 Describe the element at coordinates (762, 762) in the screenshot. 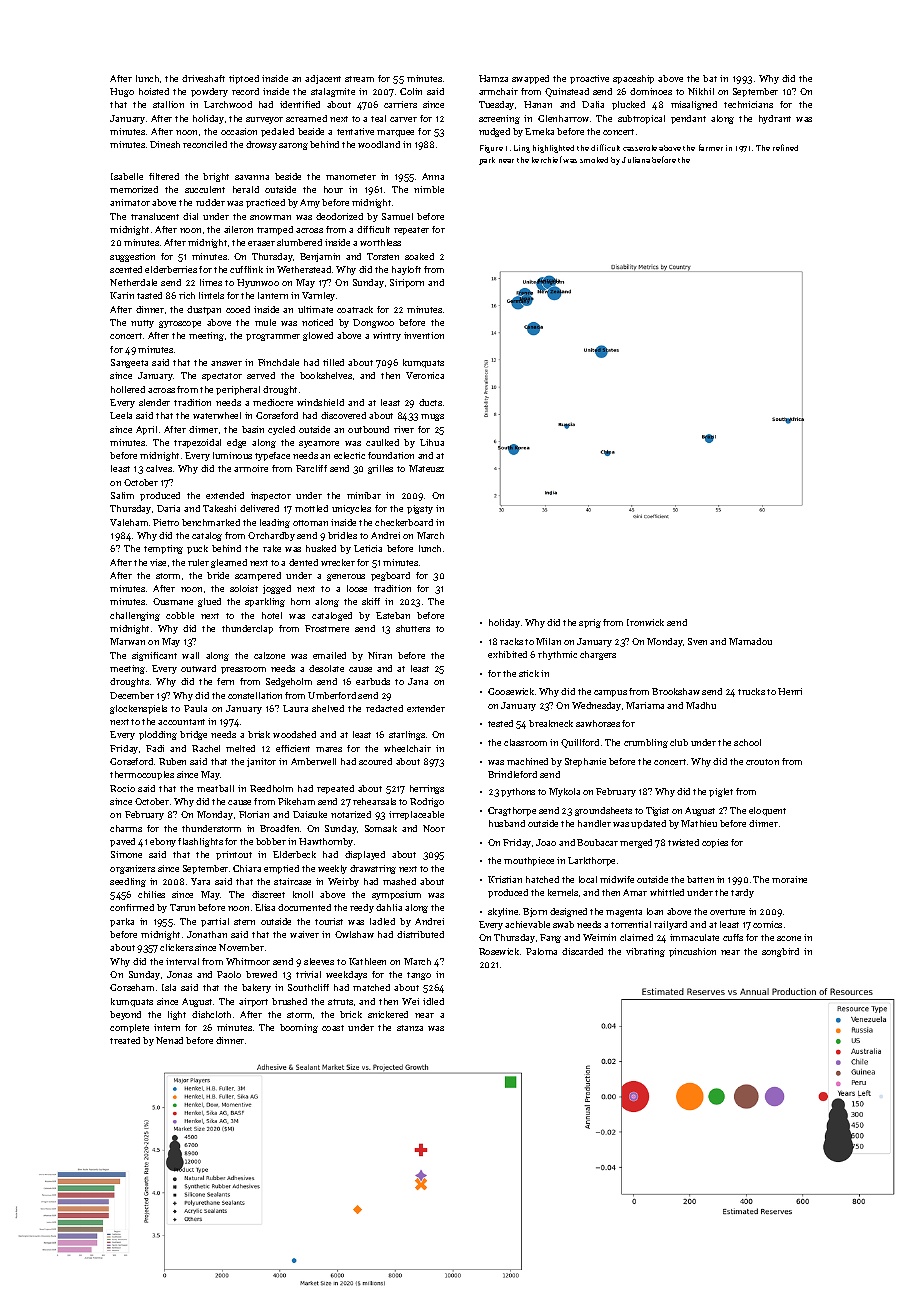

I see `crouton` at that location.
